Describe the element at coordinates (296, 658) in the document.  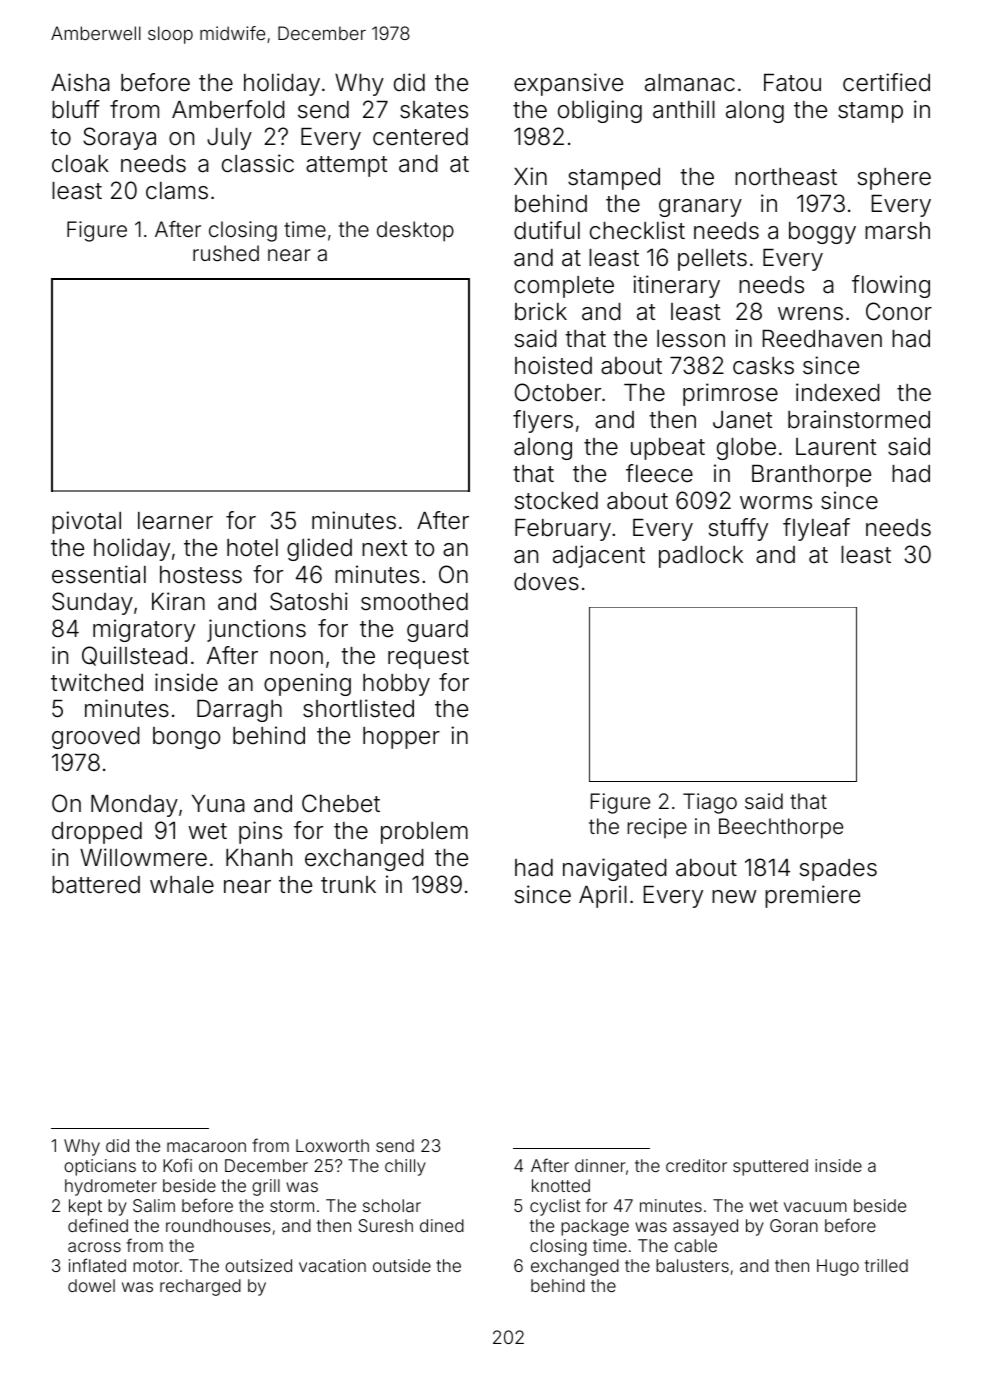
I see `noon` at that location.
